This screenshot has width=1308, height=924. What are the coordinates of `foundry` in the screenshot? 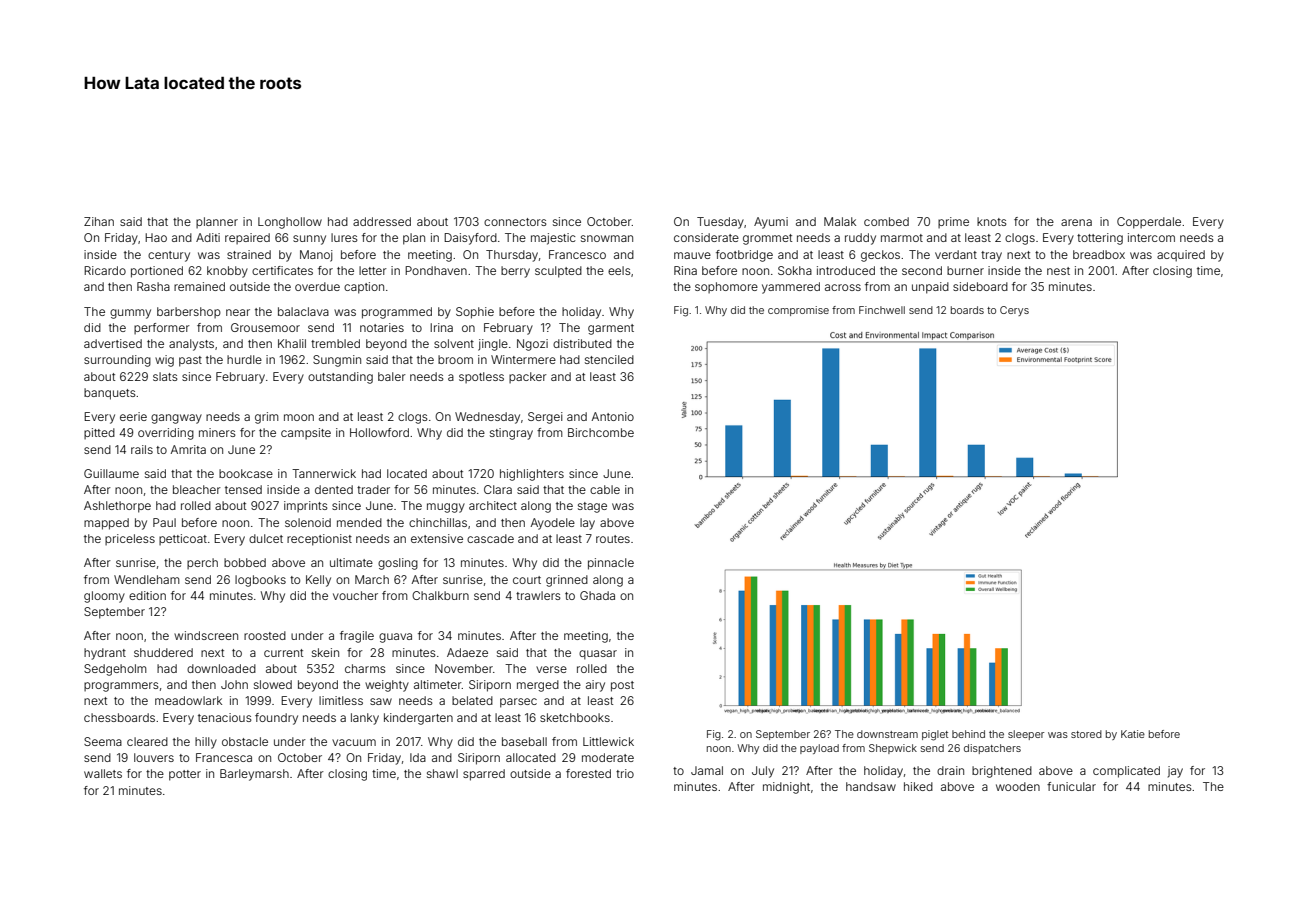 It's located at (276, 719).
